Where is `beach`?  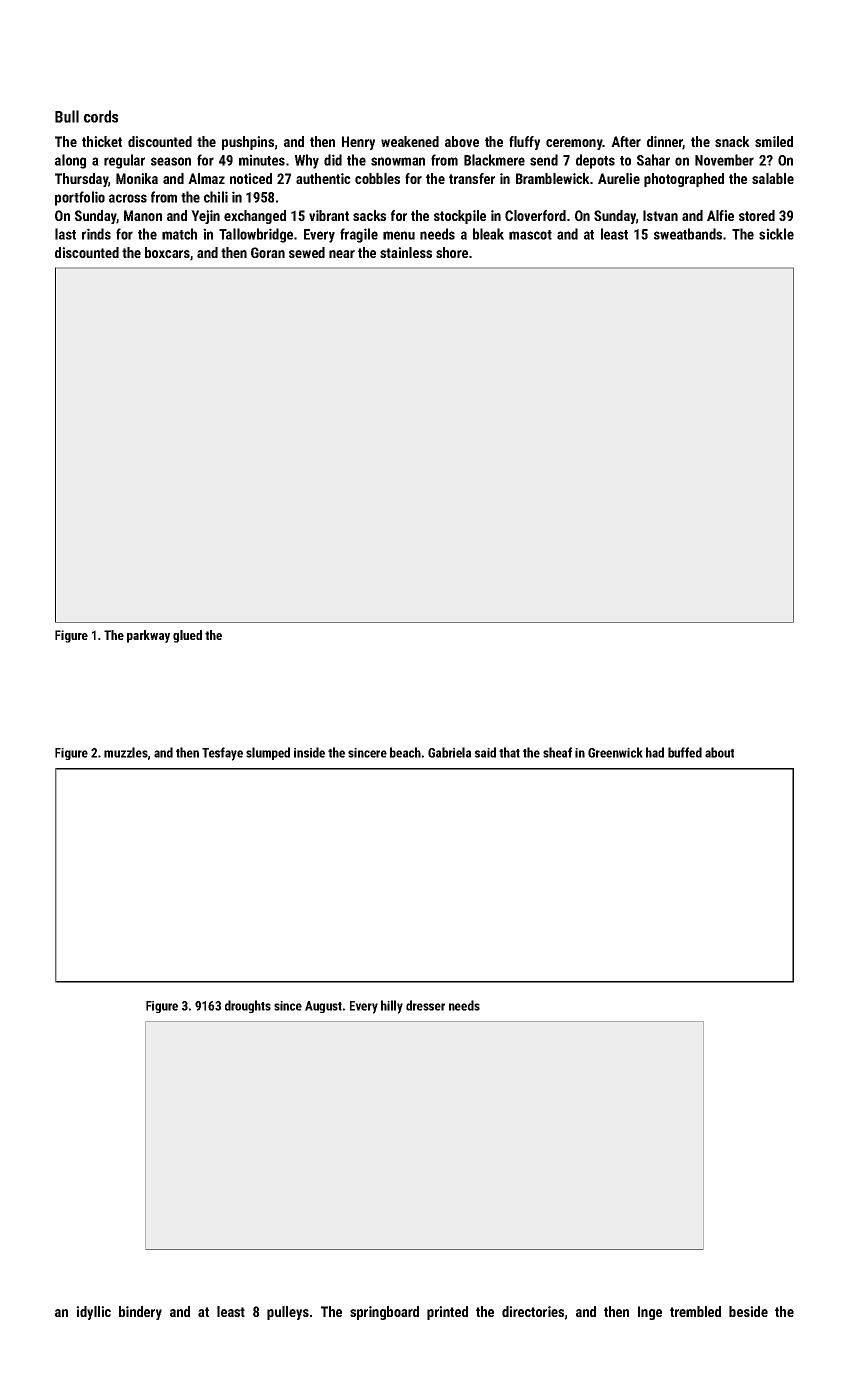 beach is located at coordinates (405, 752).
